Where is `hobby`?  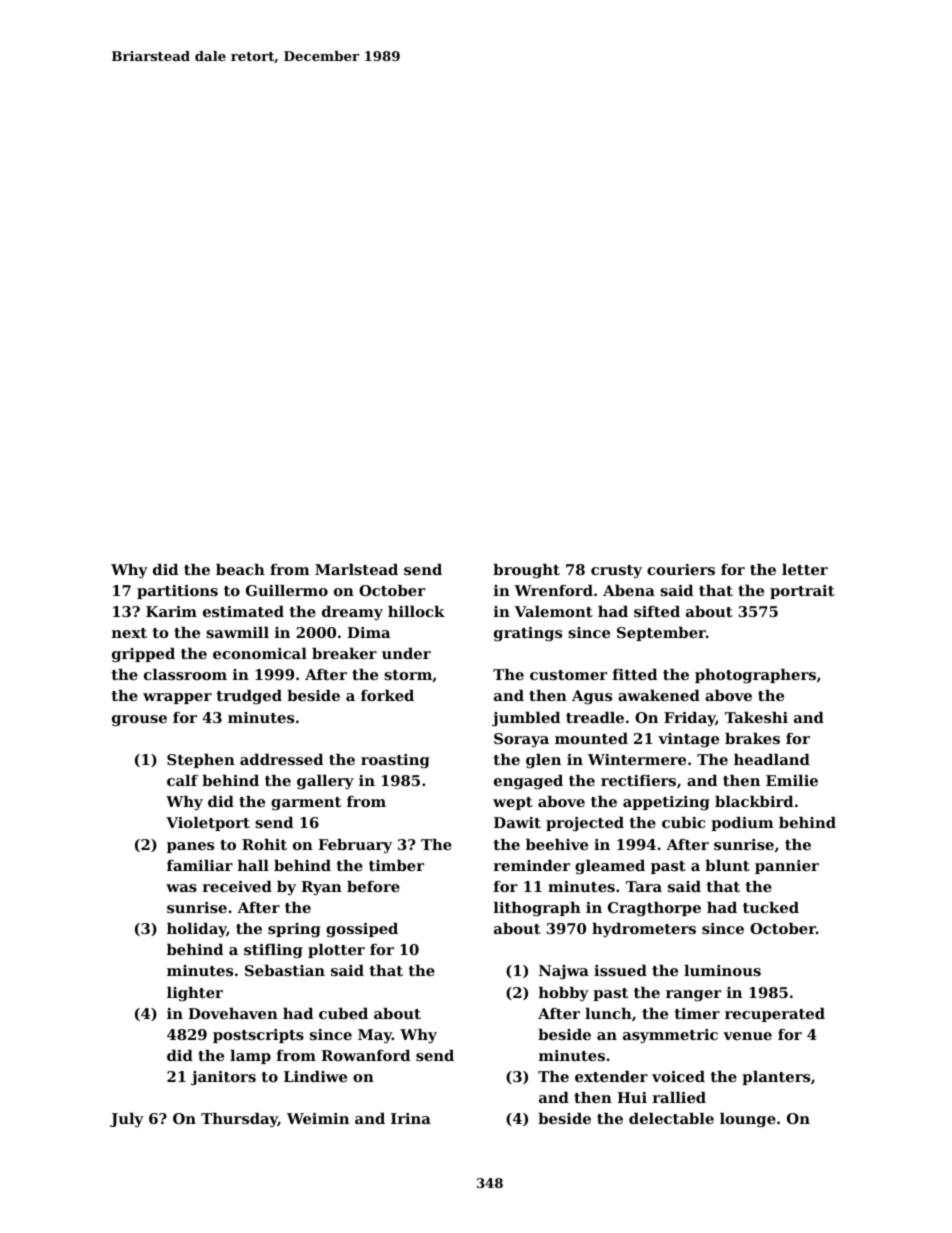 hobby is located at coordinates (564, 994).
